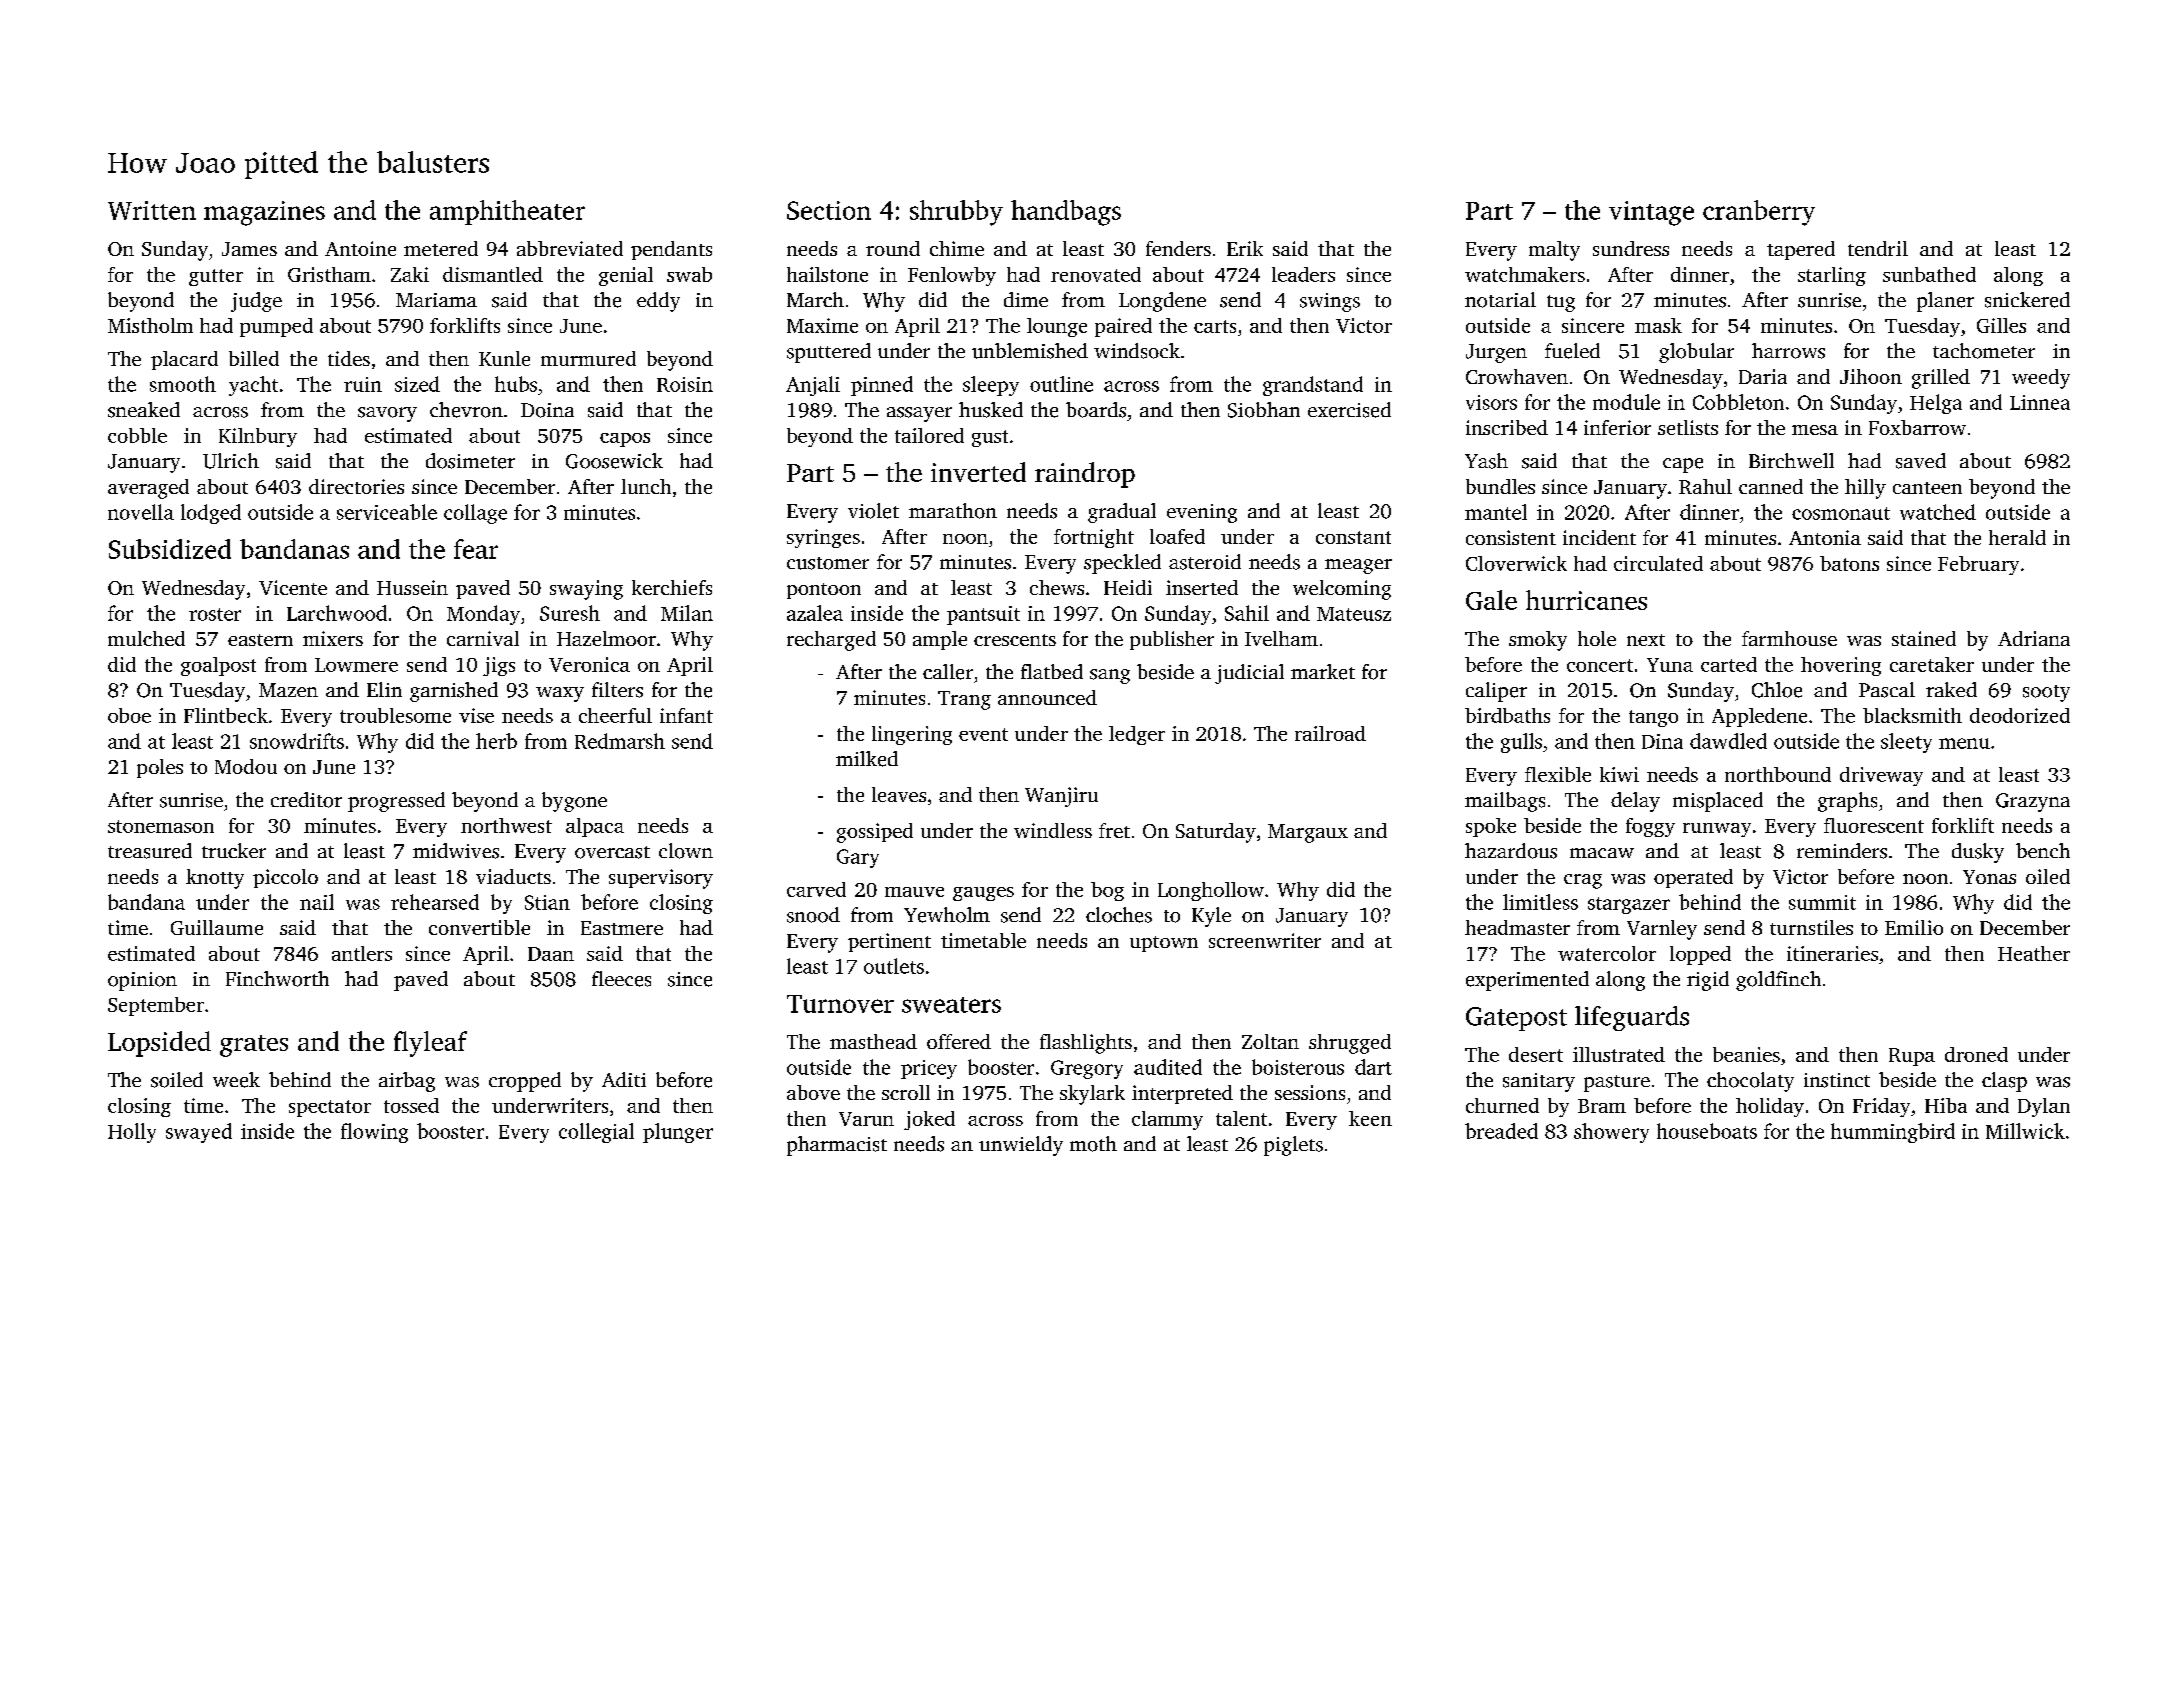 The width and height of the screenshot is (2178, 1683). I want to click on directories, so click(356, 486).
